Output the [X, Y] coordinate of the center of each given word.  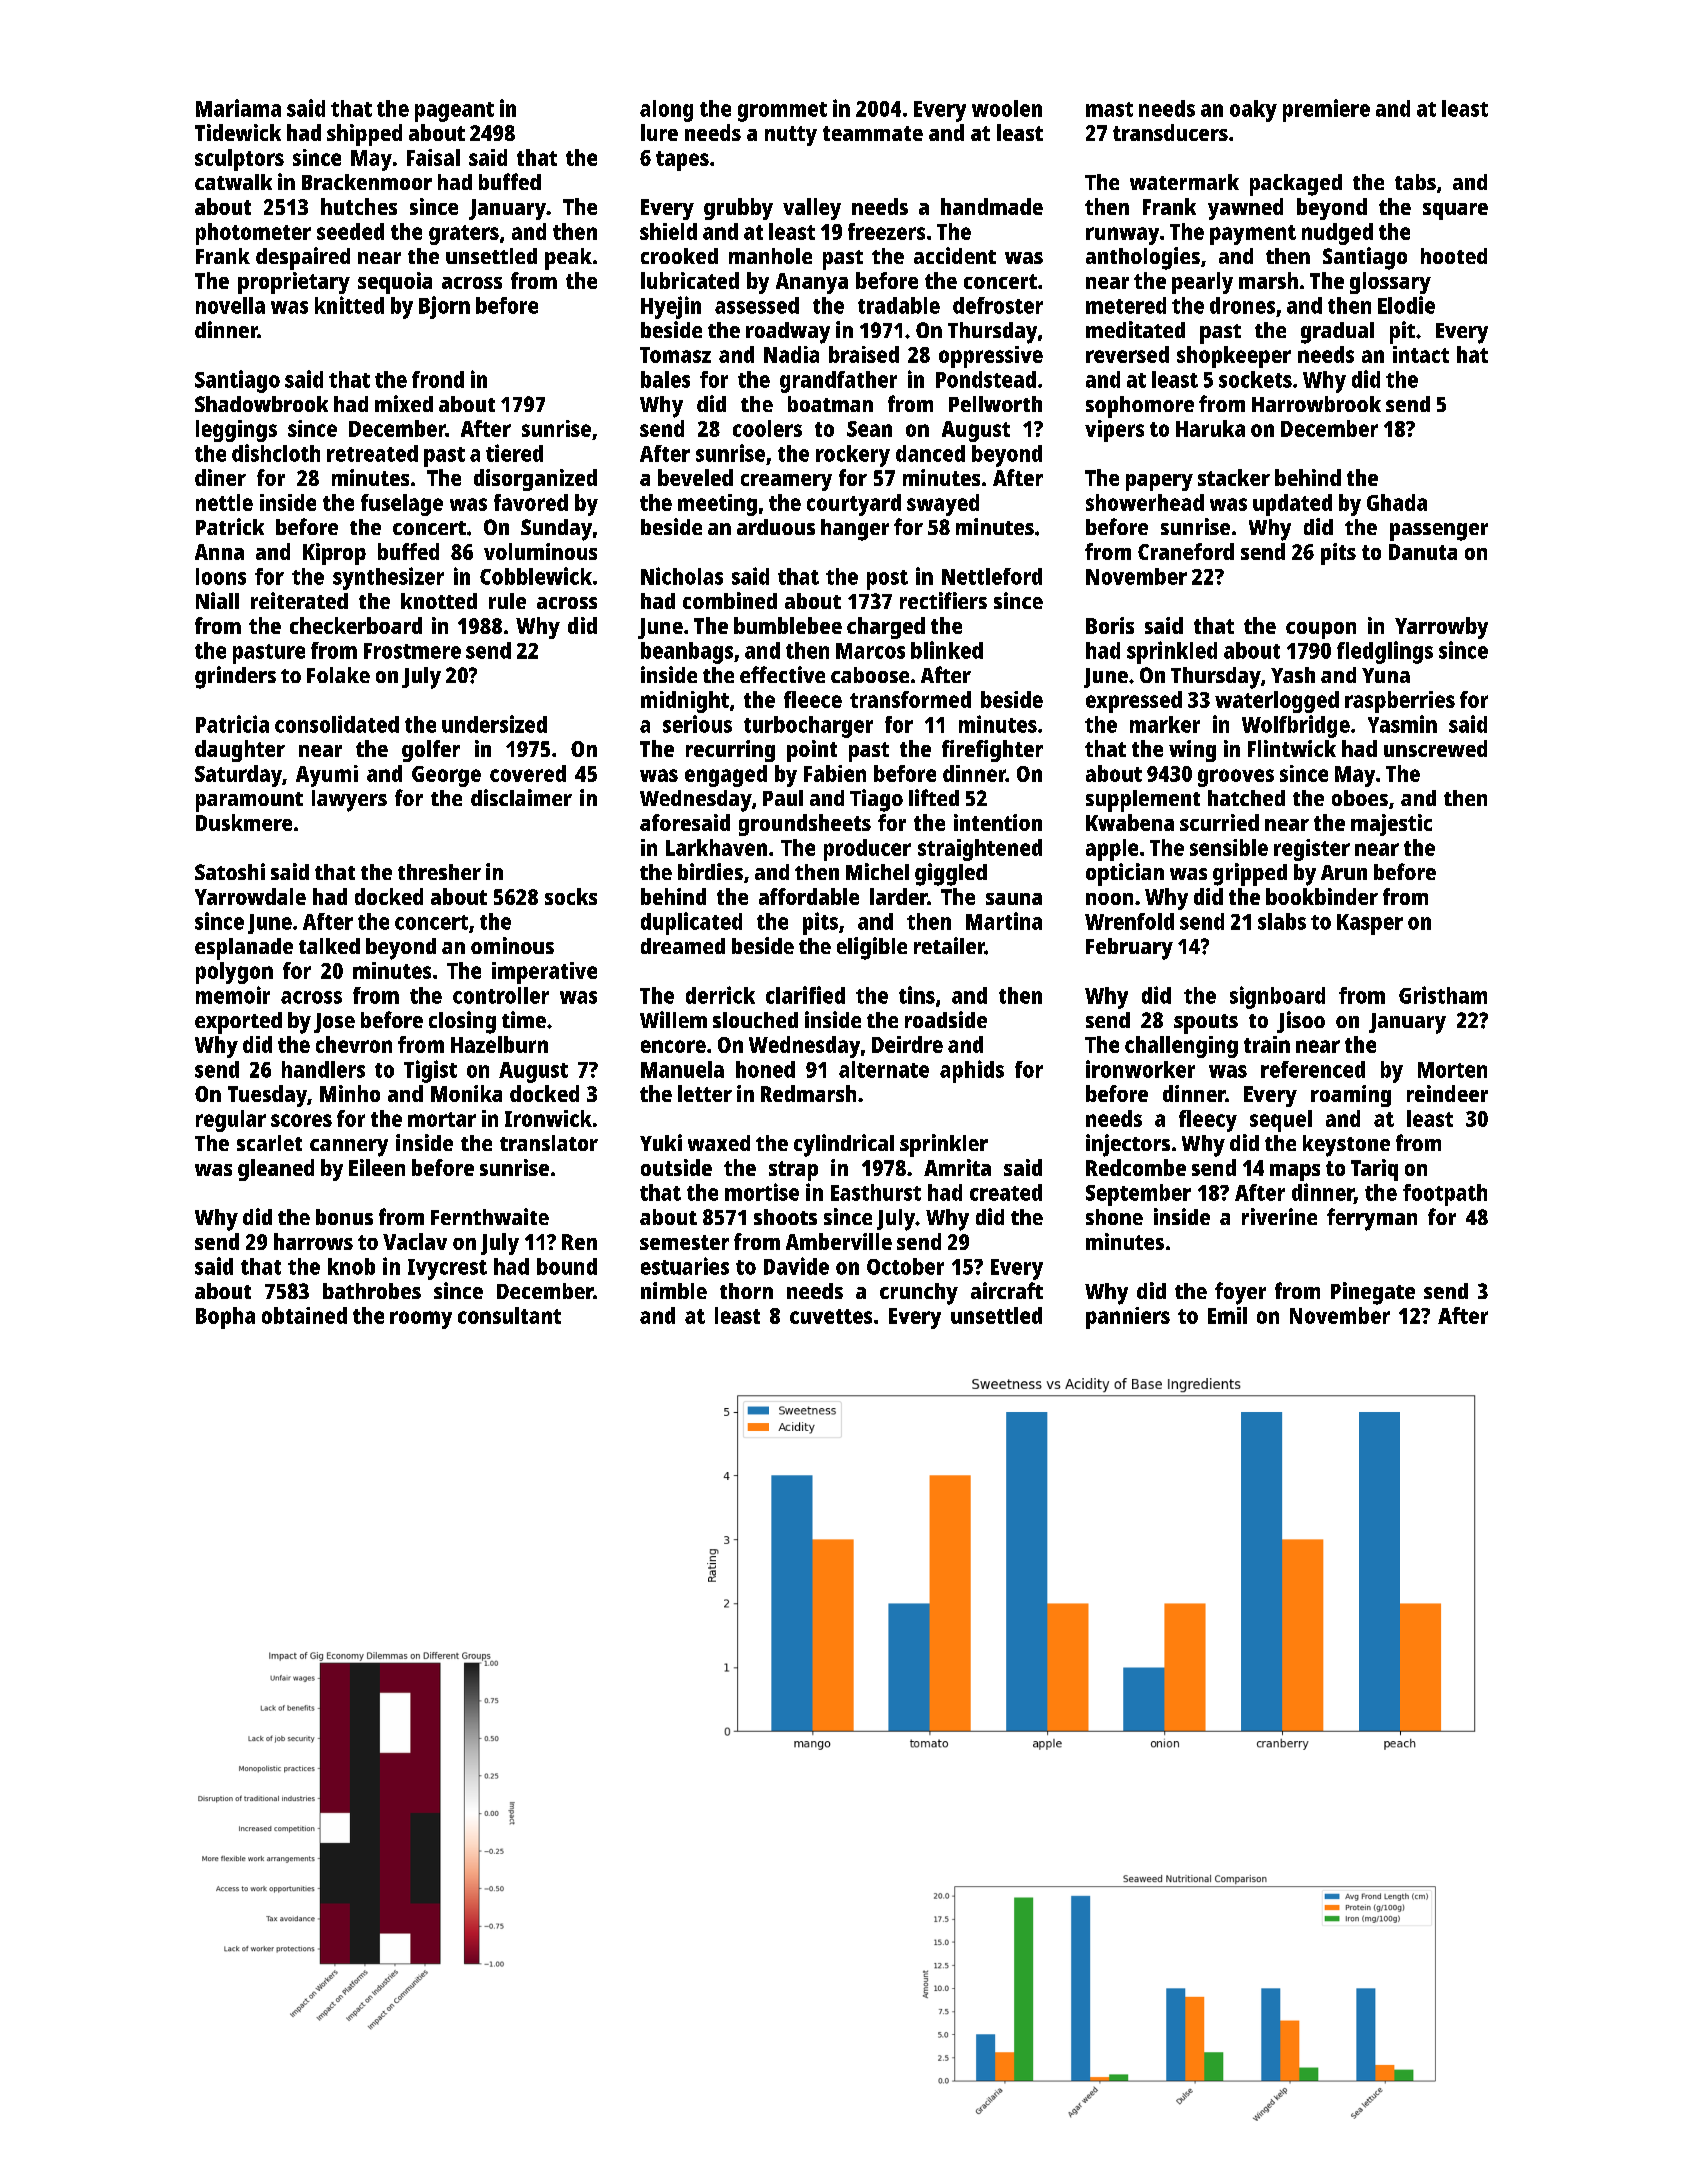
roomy [421, 1320]
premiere [1326, 110]
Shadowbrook [261, 404]
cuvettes [831, 1316]
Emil [1227, 1315]
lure [659, 132]
